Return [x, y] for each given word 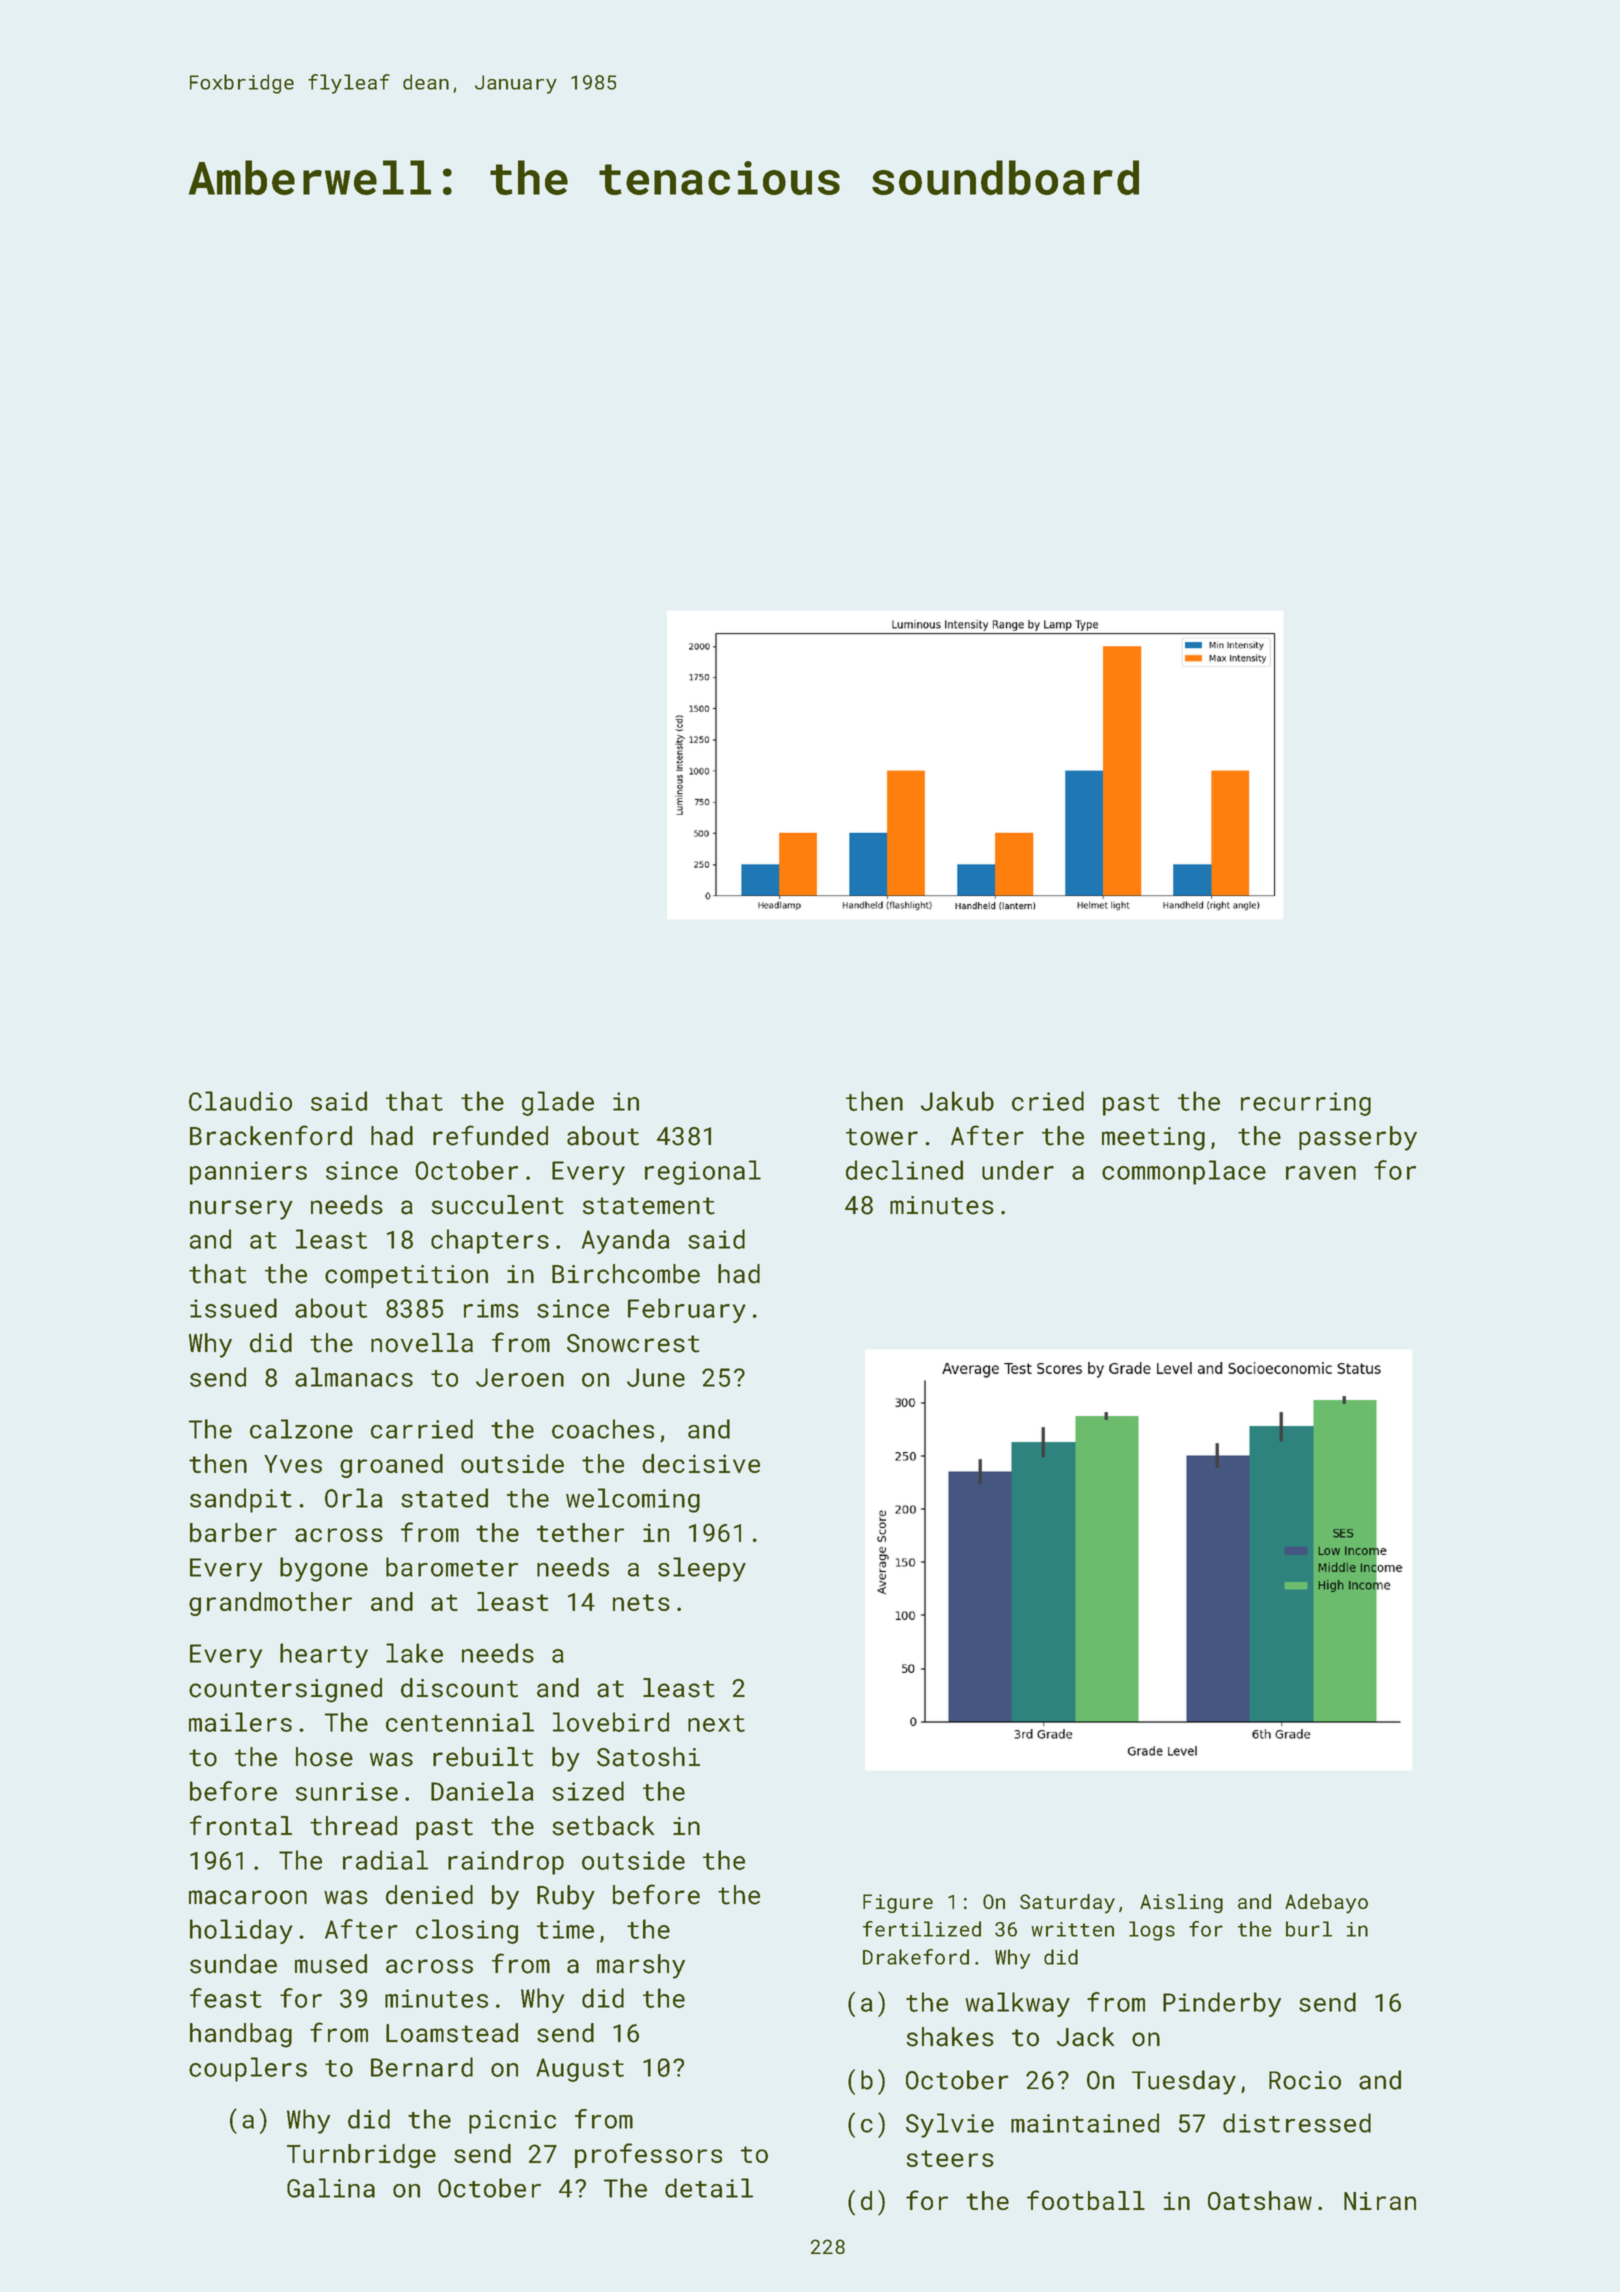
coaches [603, 1429]
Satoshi [648, 1757]
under [1018, 1170]
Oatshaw [1260, 2200]
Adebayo [1326, 1904]
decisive [701, 1463]
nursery [241, 1210]
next [716, 1723]
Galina [331, 2188]
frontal [241, 1825]
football [1086, 2200]
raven [1321, 1173]
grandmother [270, 1604]
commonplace [1184, 1172]
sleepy [702, 1569]
